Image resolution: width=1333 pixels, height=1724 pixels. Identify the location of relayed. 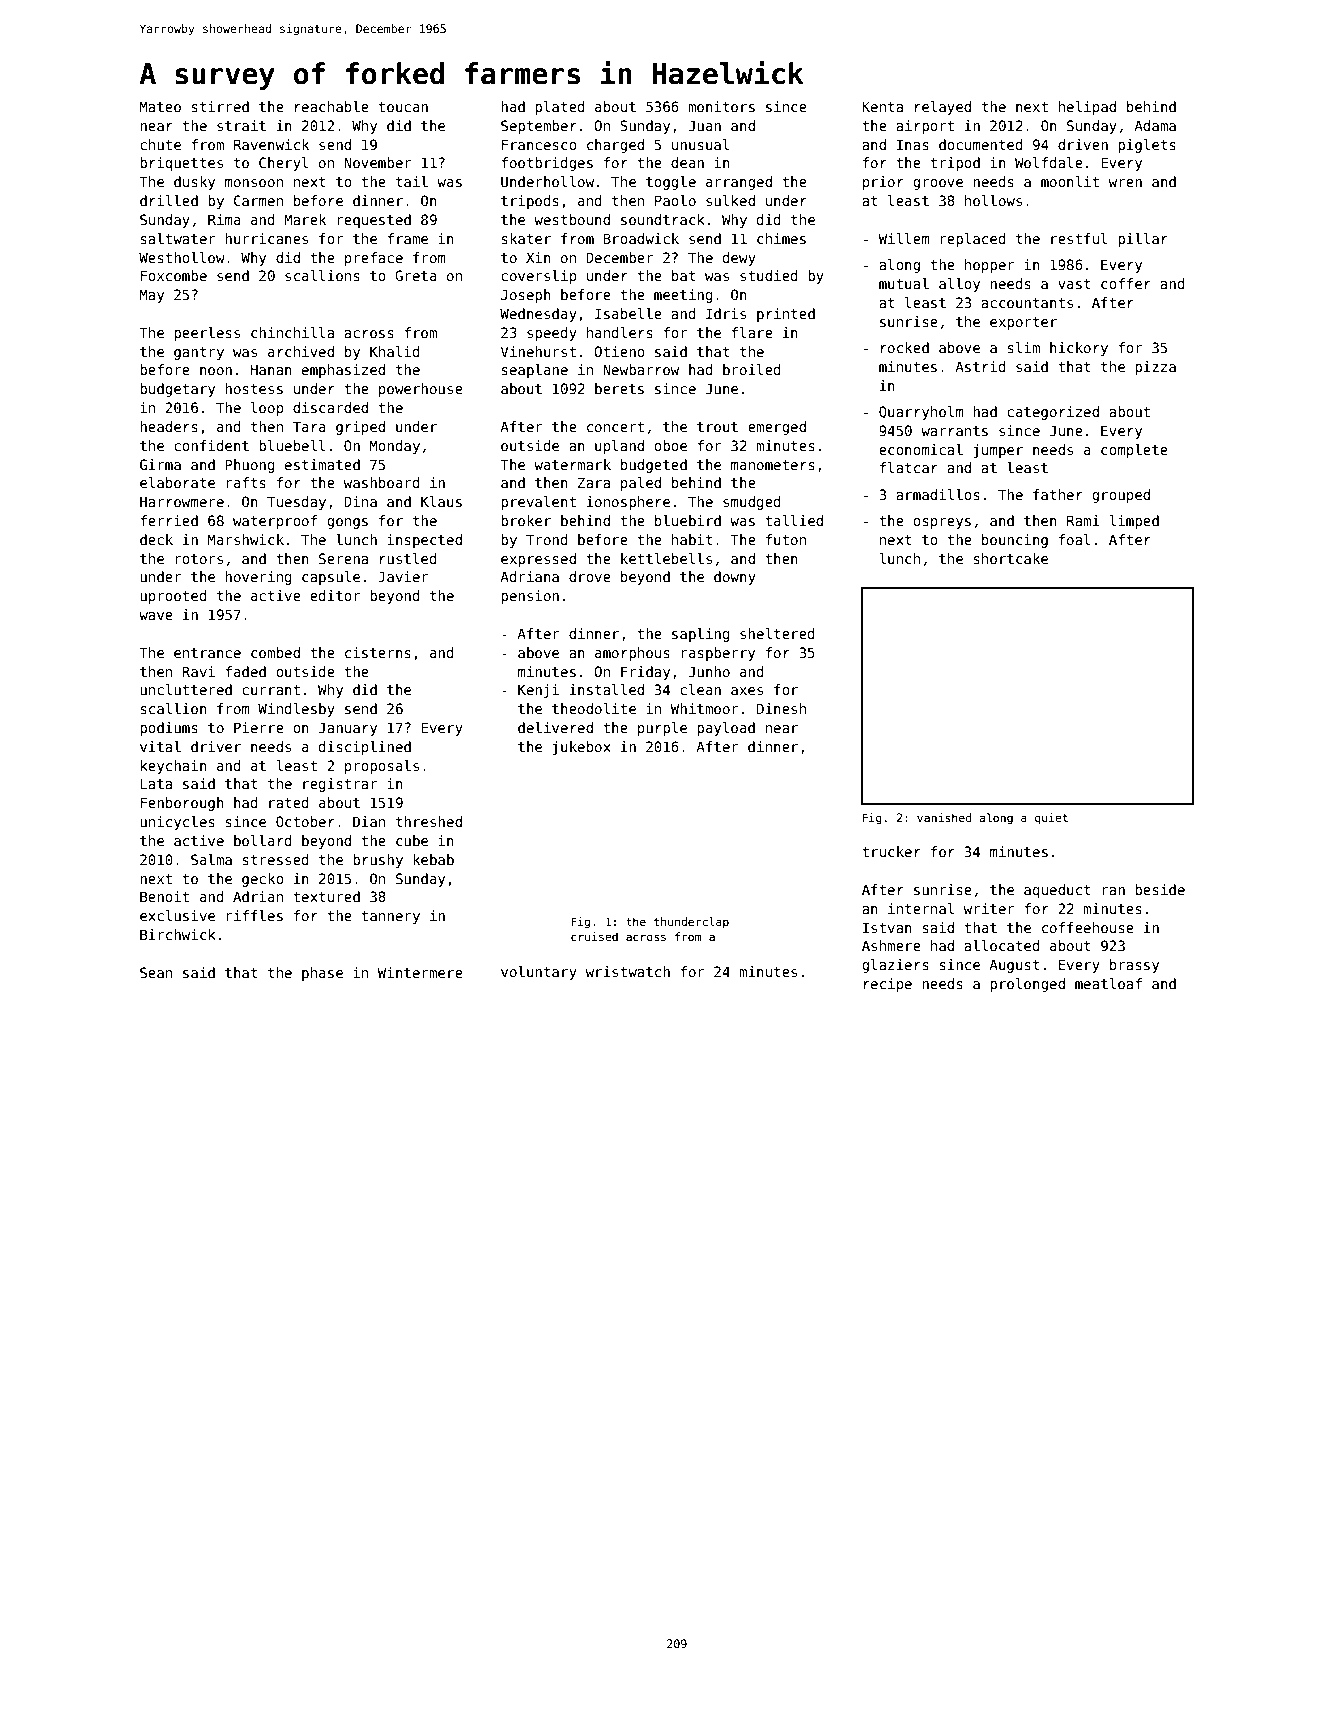
(943, 108).
